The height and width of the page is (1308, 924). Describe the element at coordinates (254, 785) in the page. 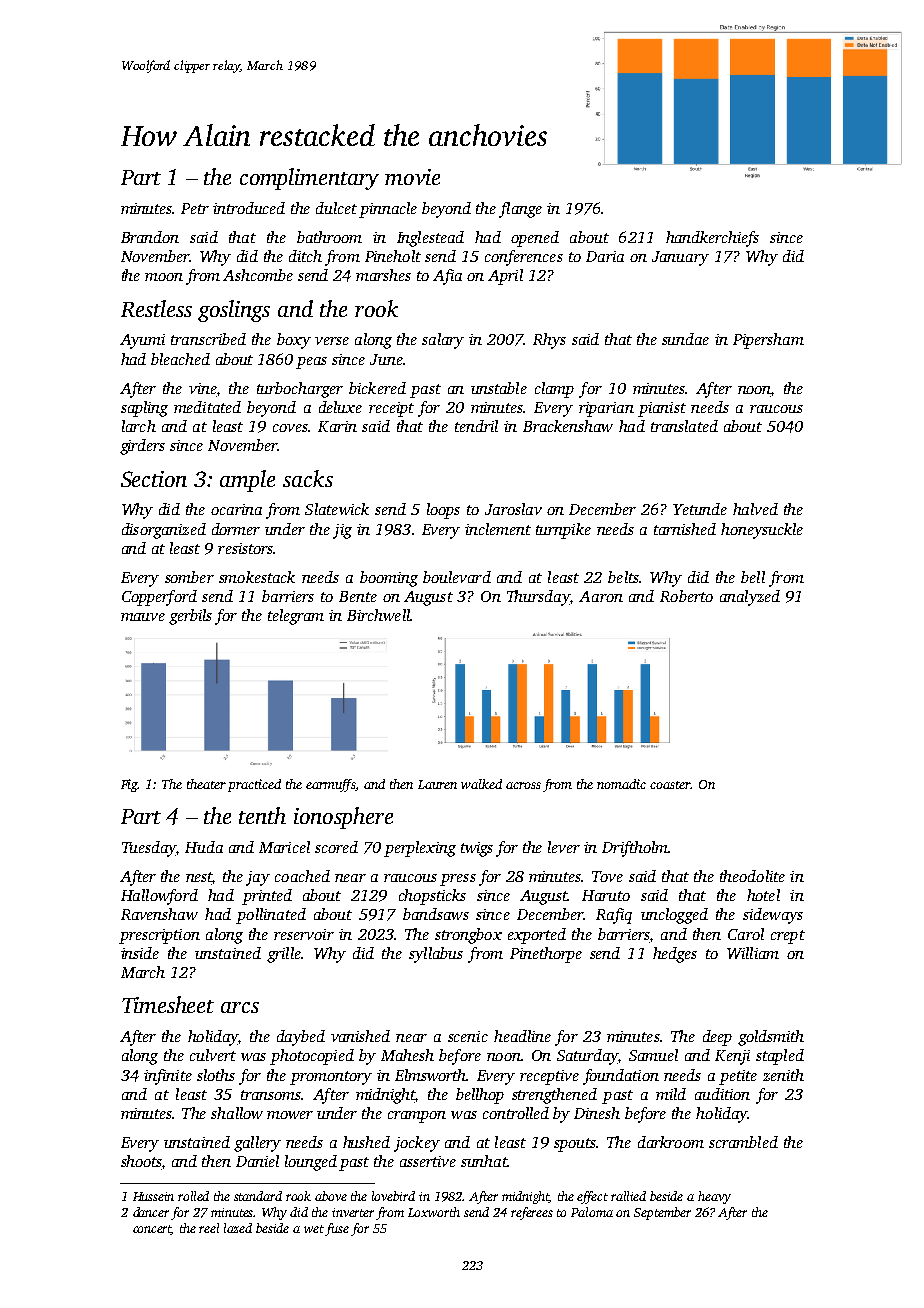

I see `practiced` at that location.
